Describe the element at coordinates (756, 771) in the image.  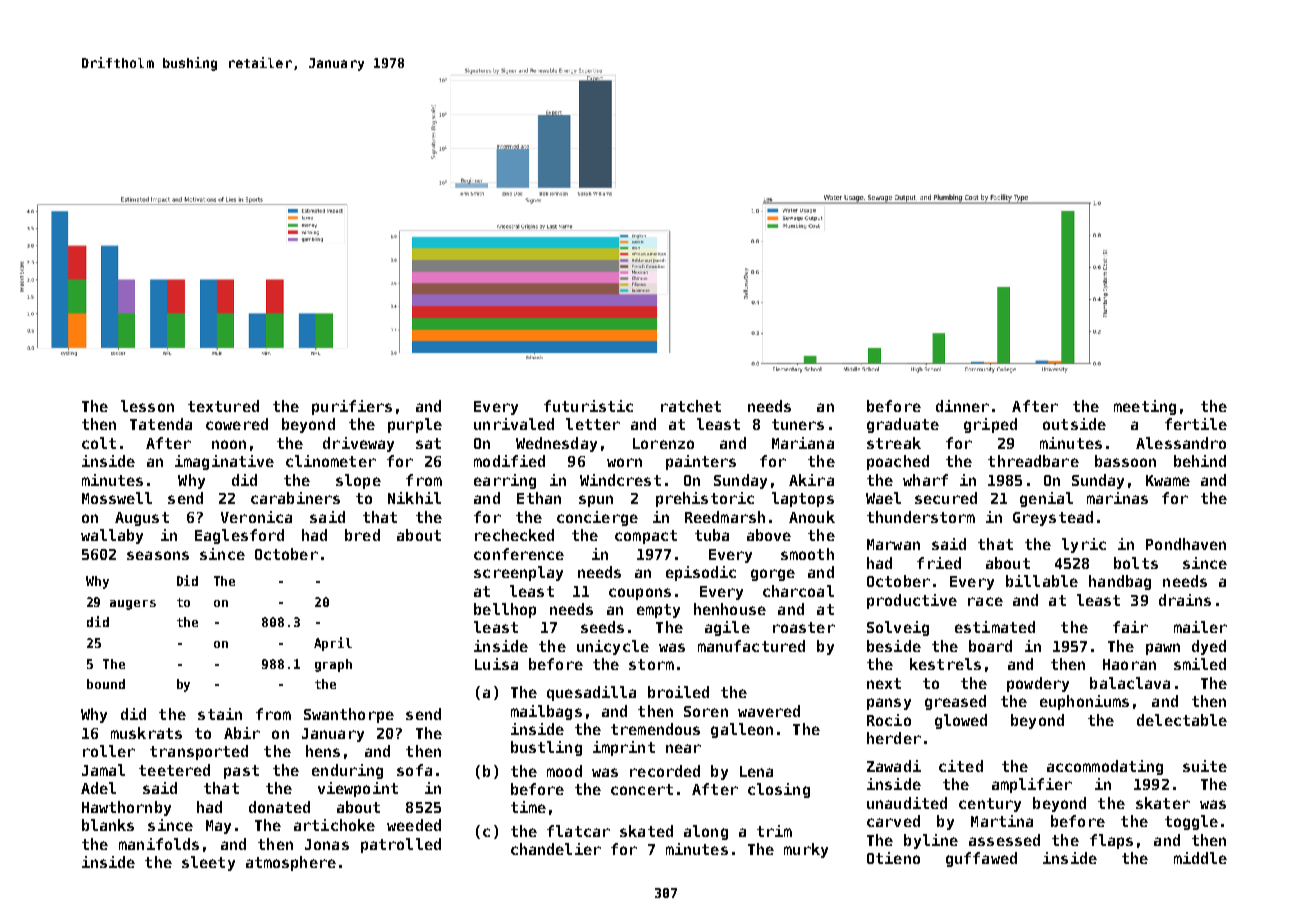
I see `Lena` at that location.
